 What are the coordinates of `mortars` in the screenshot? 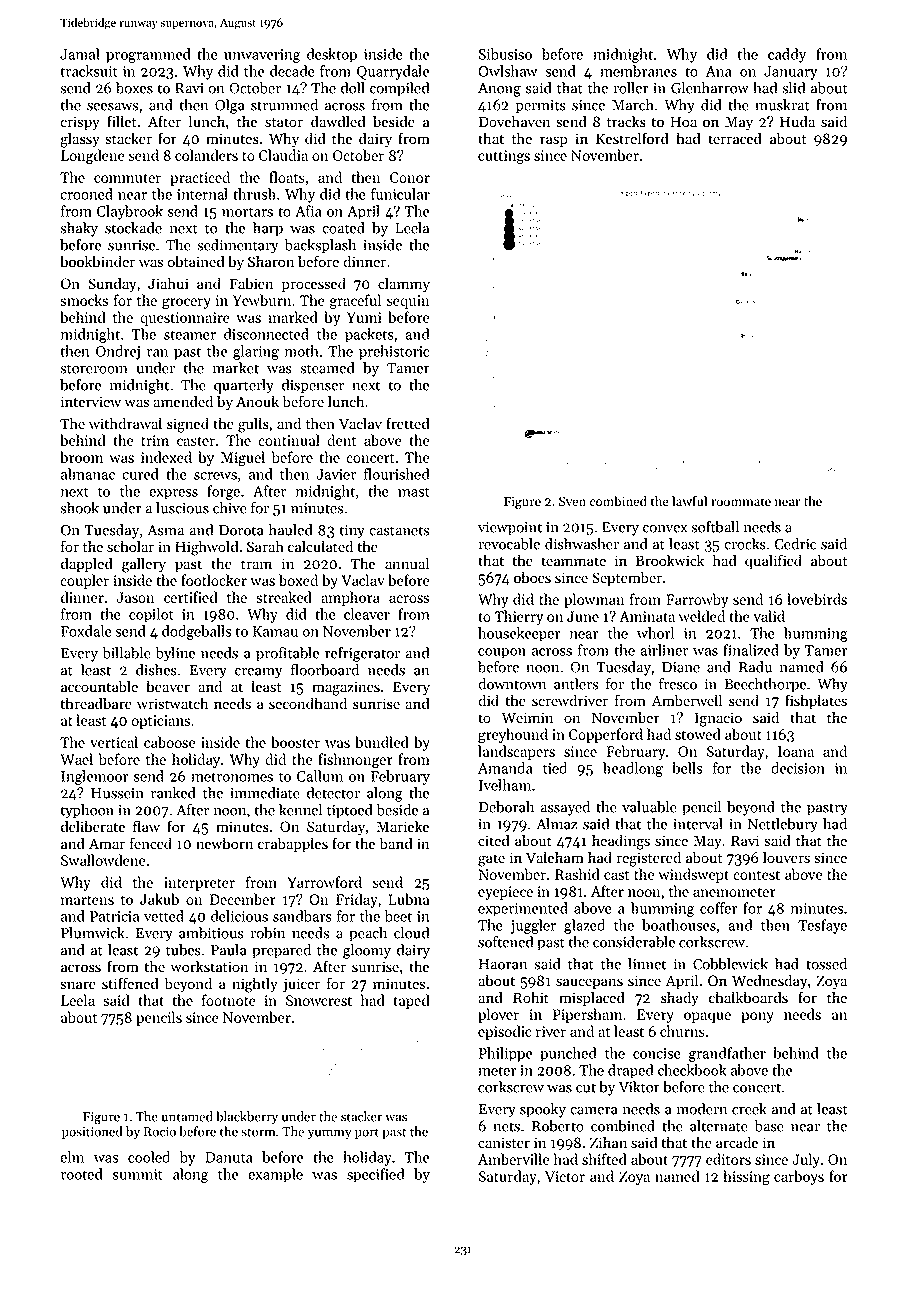 It's located at (247, 212).
